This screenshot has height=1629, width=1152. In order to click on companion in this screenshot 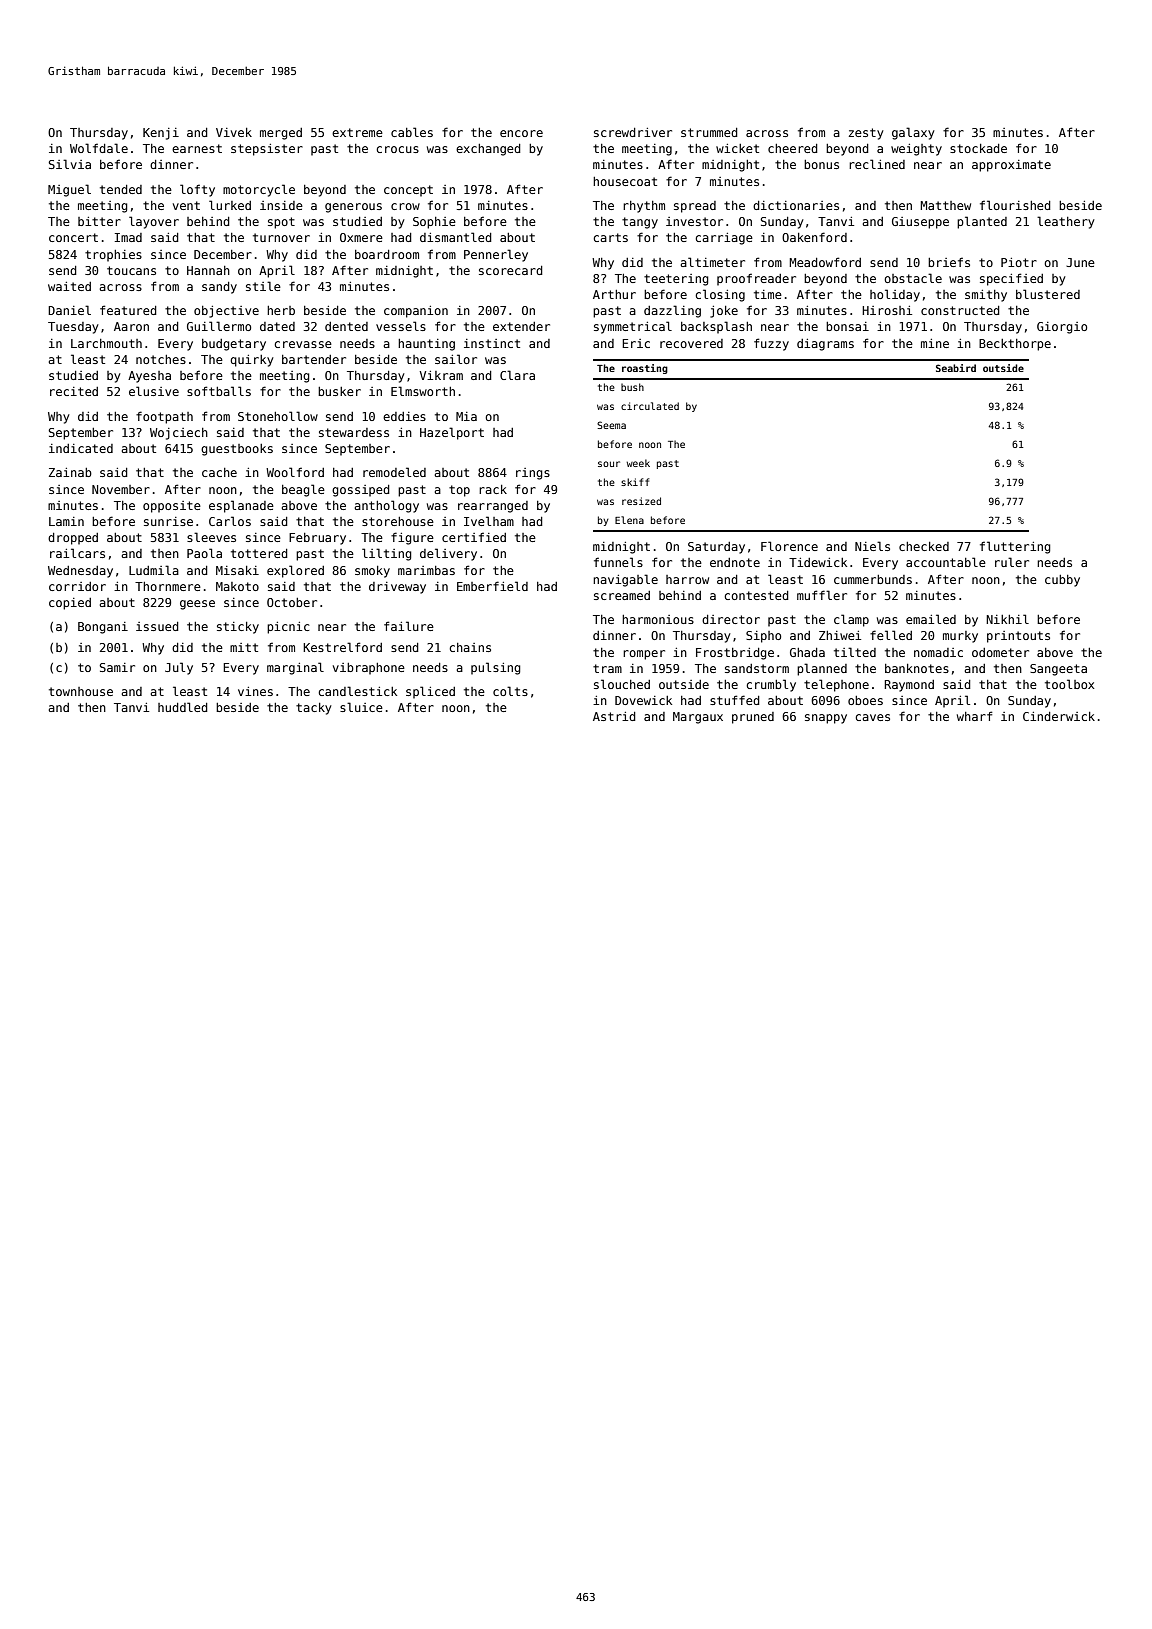, I will do `click(416, 312)`.
